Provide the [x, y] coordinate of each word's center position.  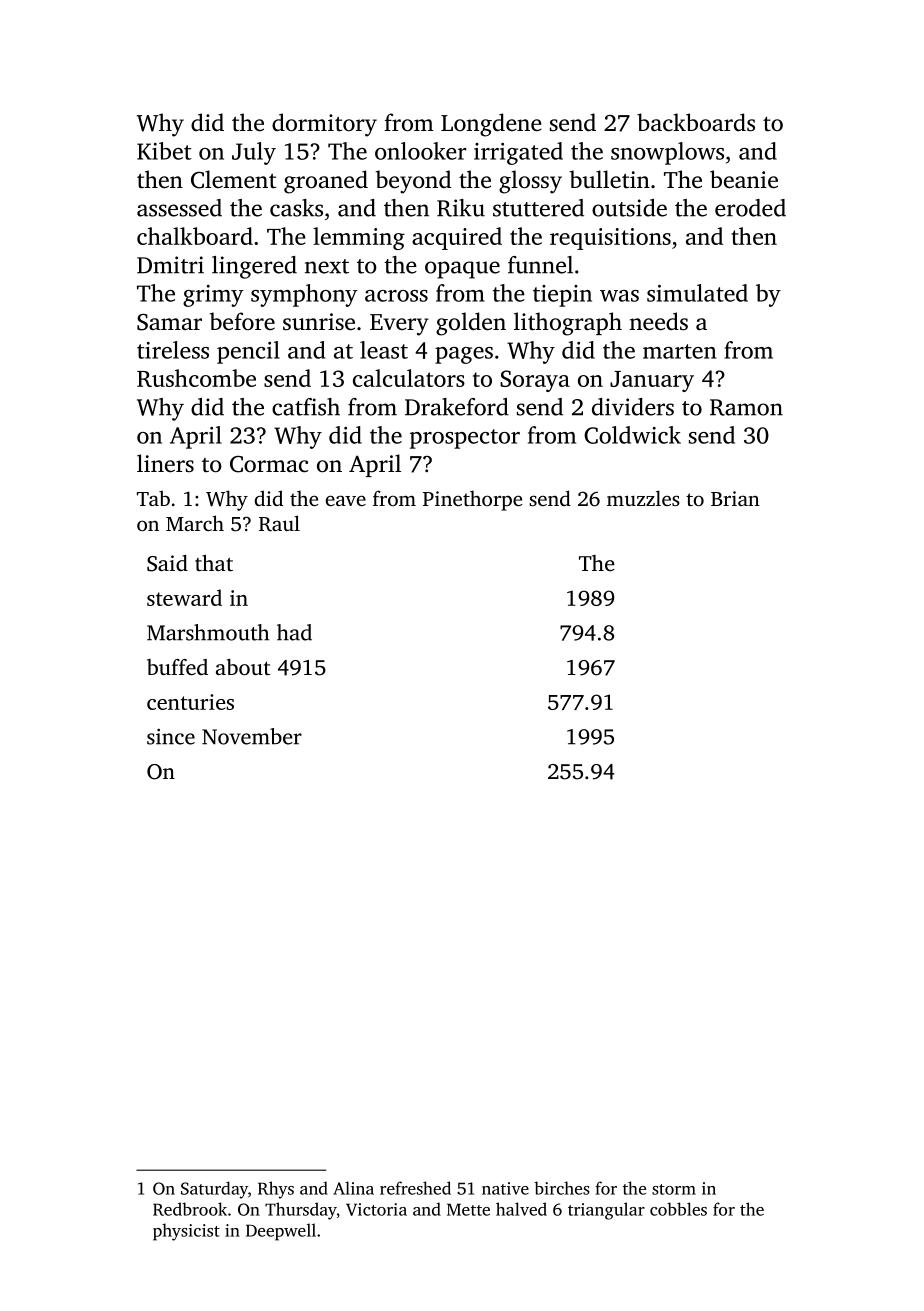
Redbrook [190, 1209]
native [505, 1188]
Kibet [164, 151]
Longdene [491, 125]
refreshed [415, 1188]
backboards [696, 122]
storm [674, 1189]
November [252, 736]
